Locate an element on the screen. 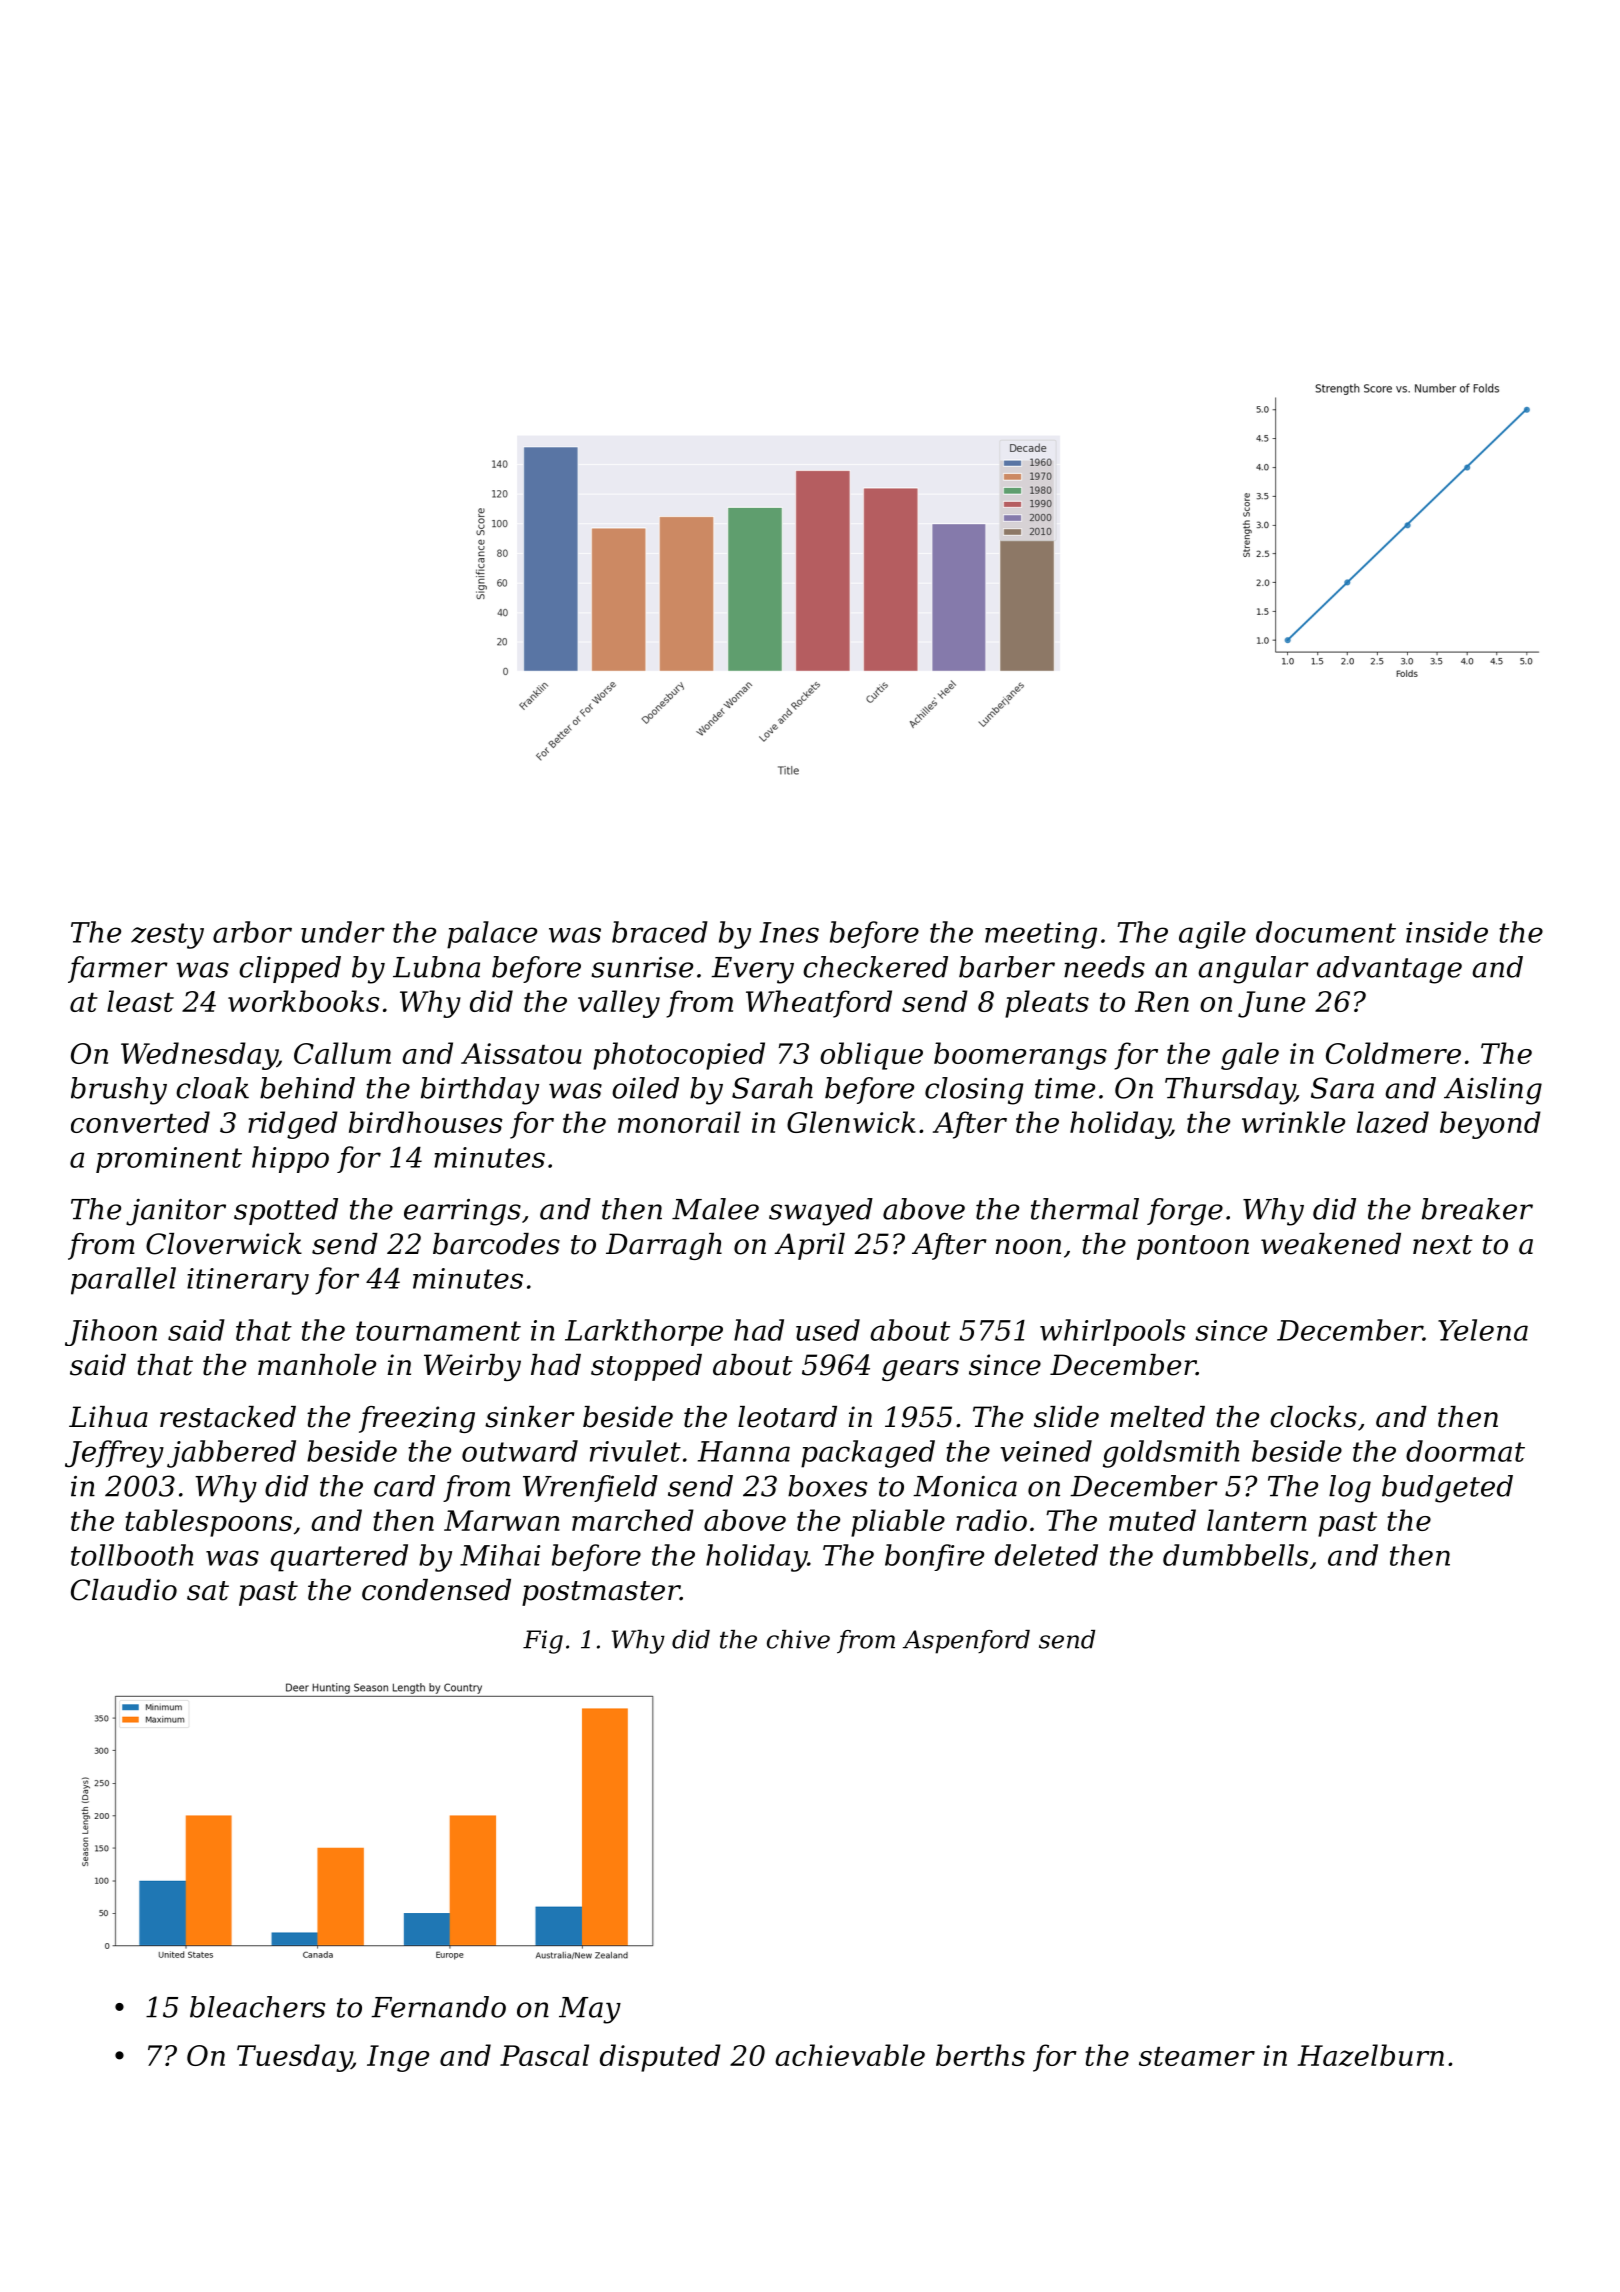 This screenshot has height=2292, width=1620. Glenwick is located at coordinates (851, 1122).
